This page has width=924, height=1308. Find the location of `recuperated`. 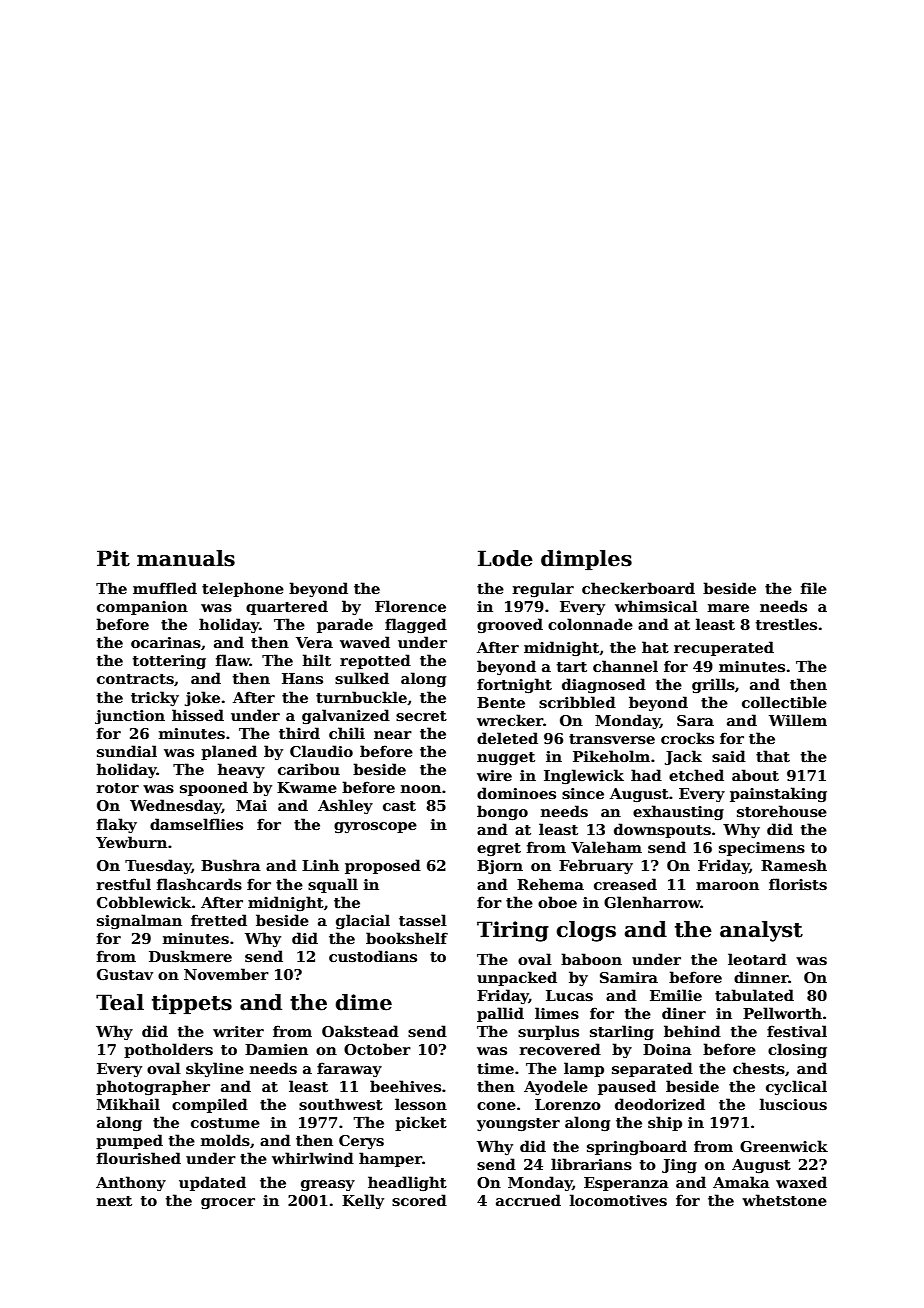

recuperated is located at coordinates (724, 648).
